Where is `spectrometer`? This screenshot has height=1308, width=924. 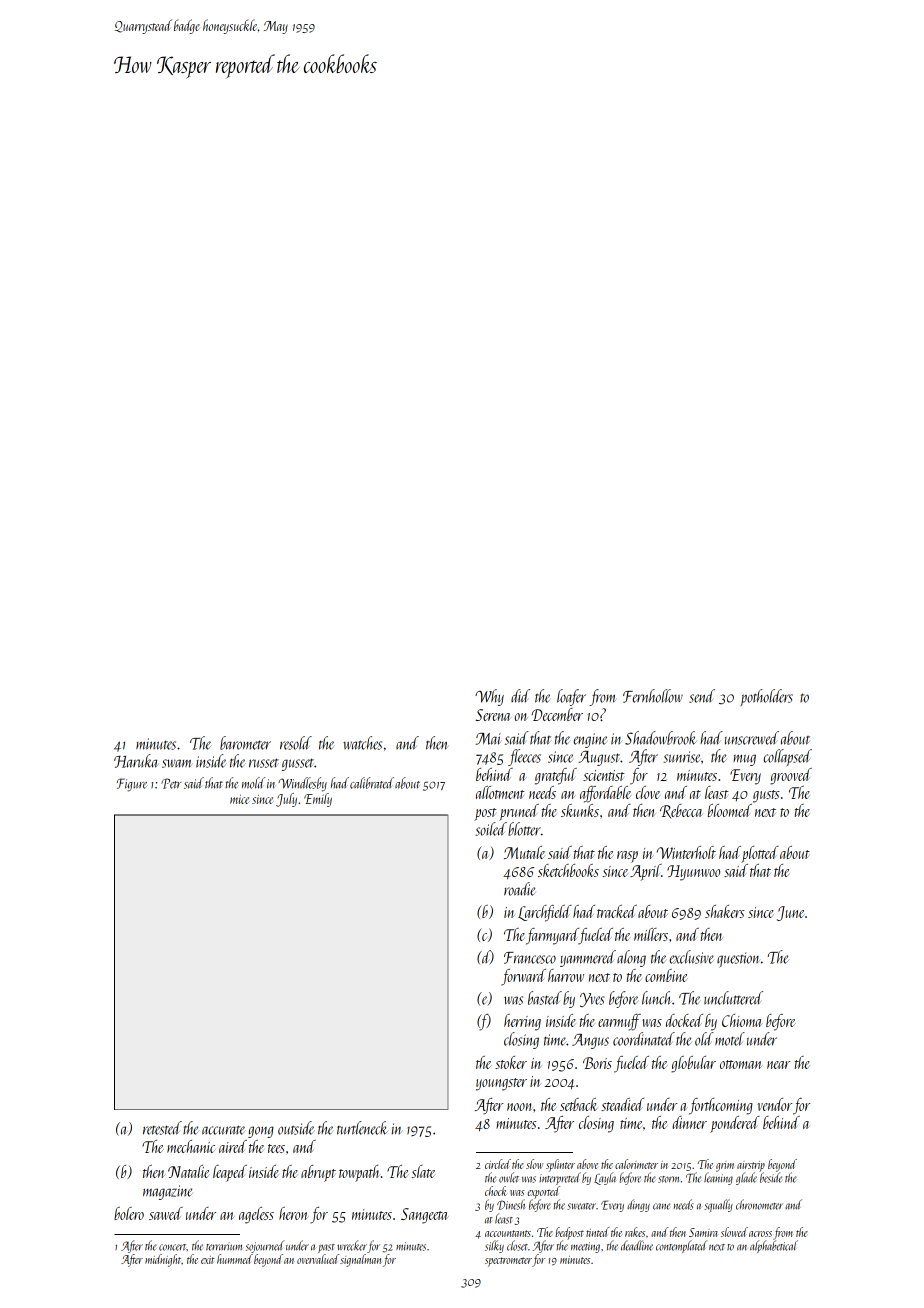
spectrometer is located at coordinates (508, 1262).
